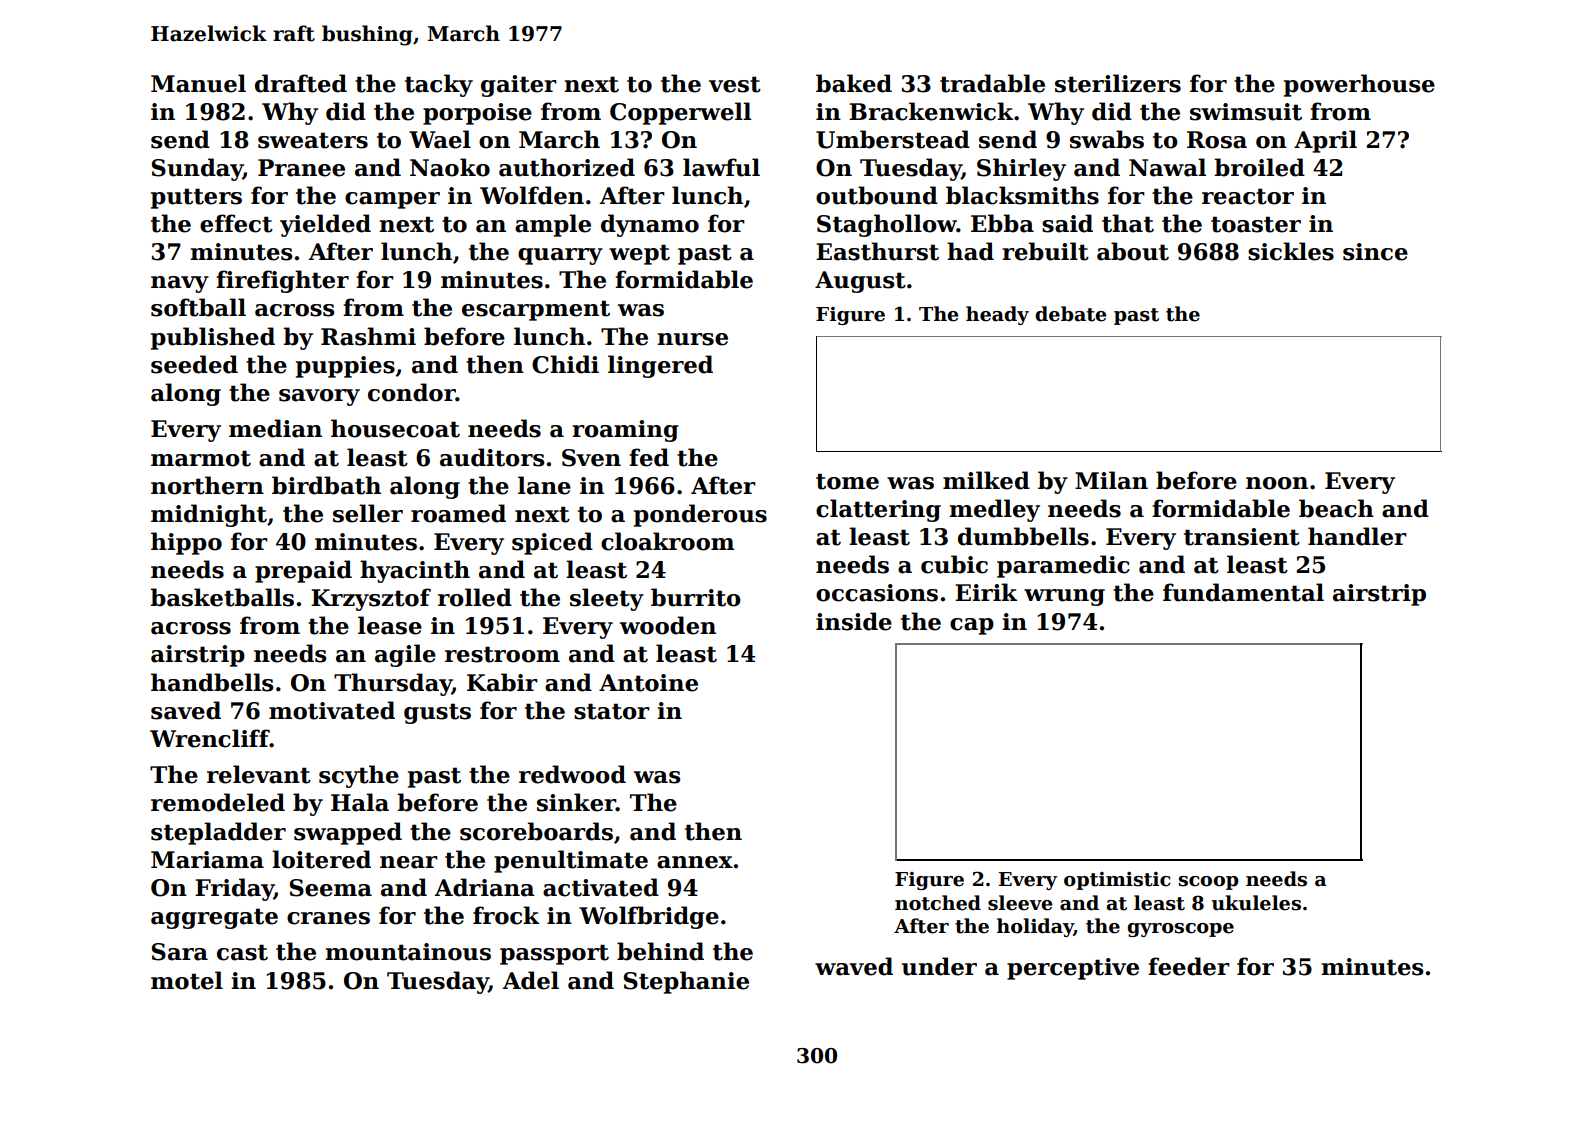 The height and width of the document is (1125, 1592). What do you see at coordinates (567, 167) in the document?
I see `authorized` at bounding box center [567, 167].
